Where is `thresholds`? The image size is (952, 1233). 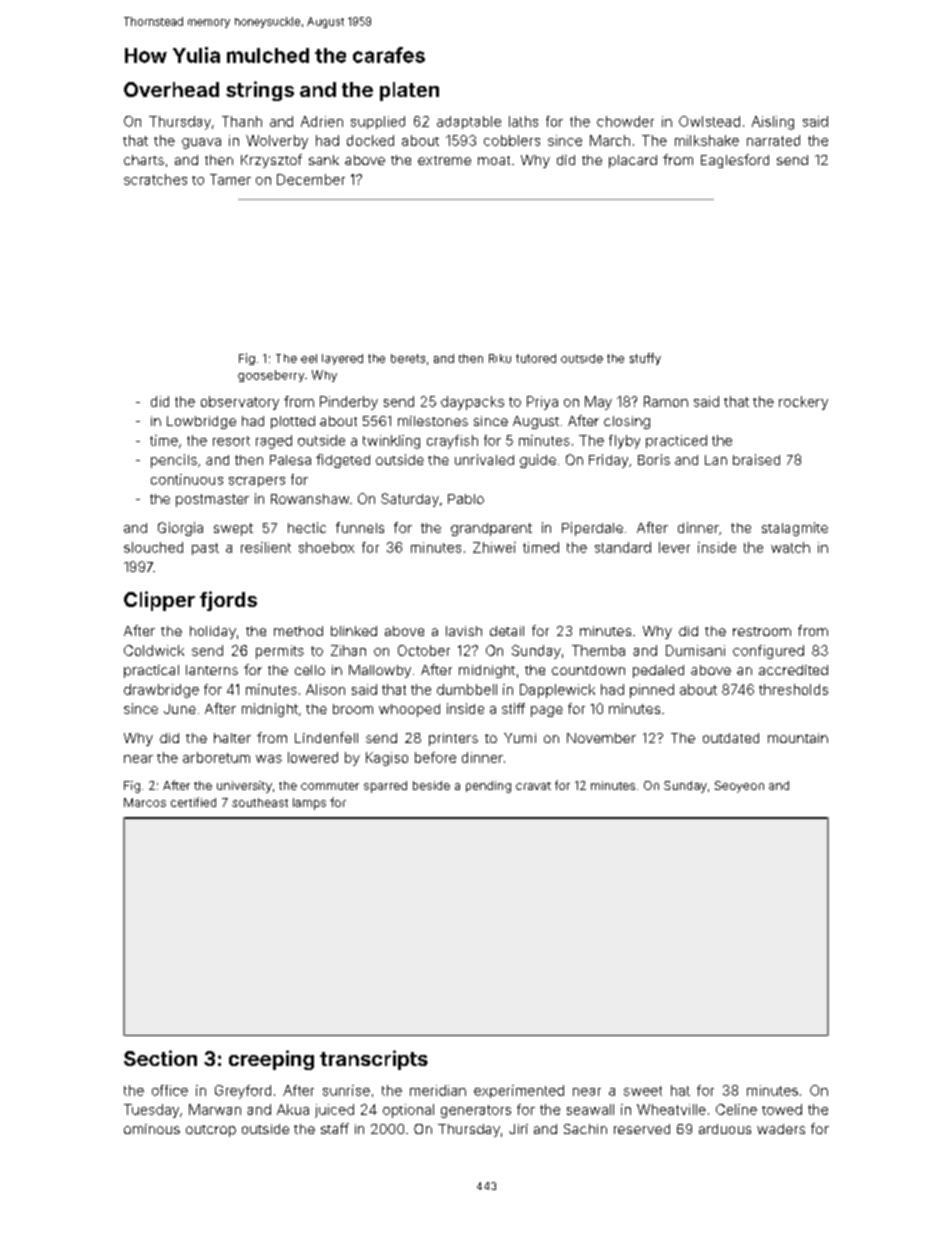 thresholds is located at coordinates (793, 689).
